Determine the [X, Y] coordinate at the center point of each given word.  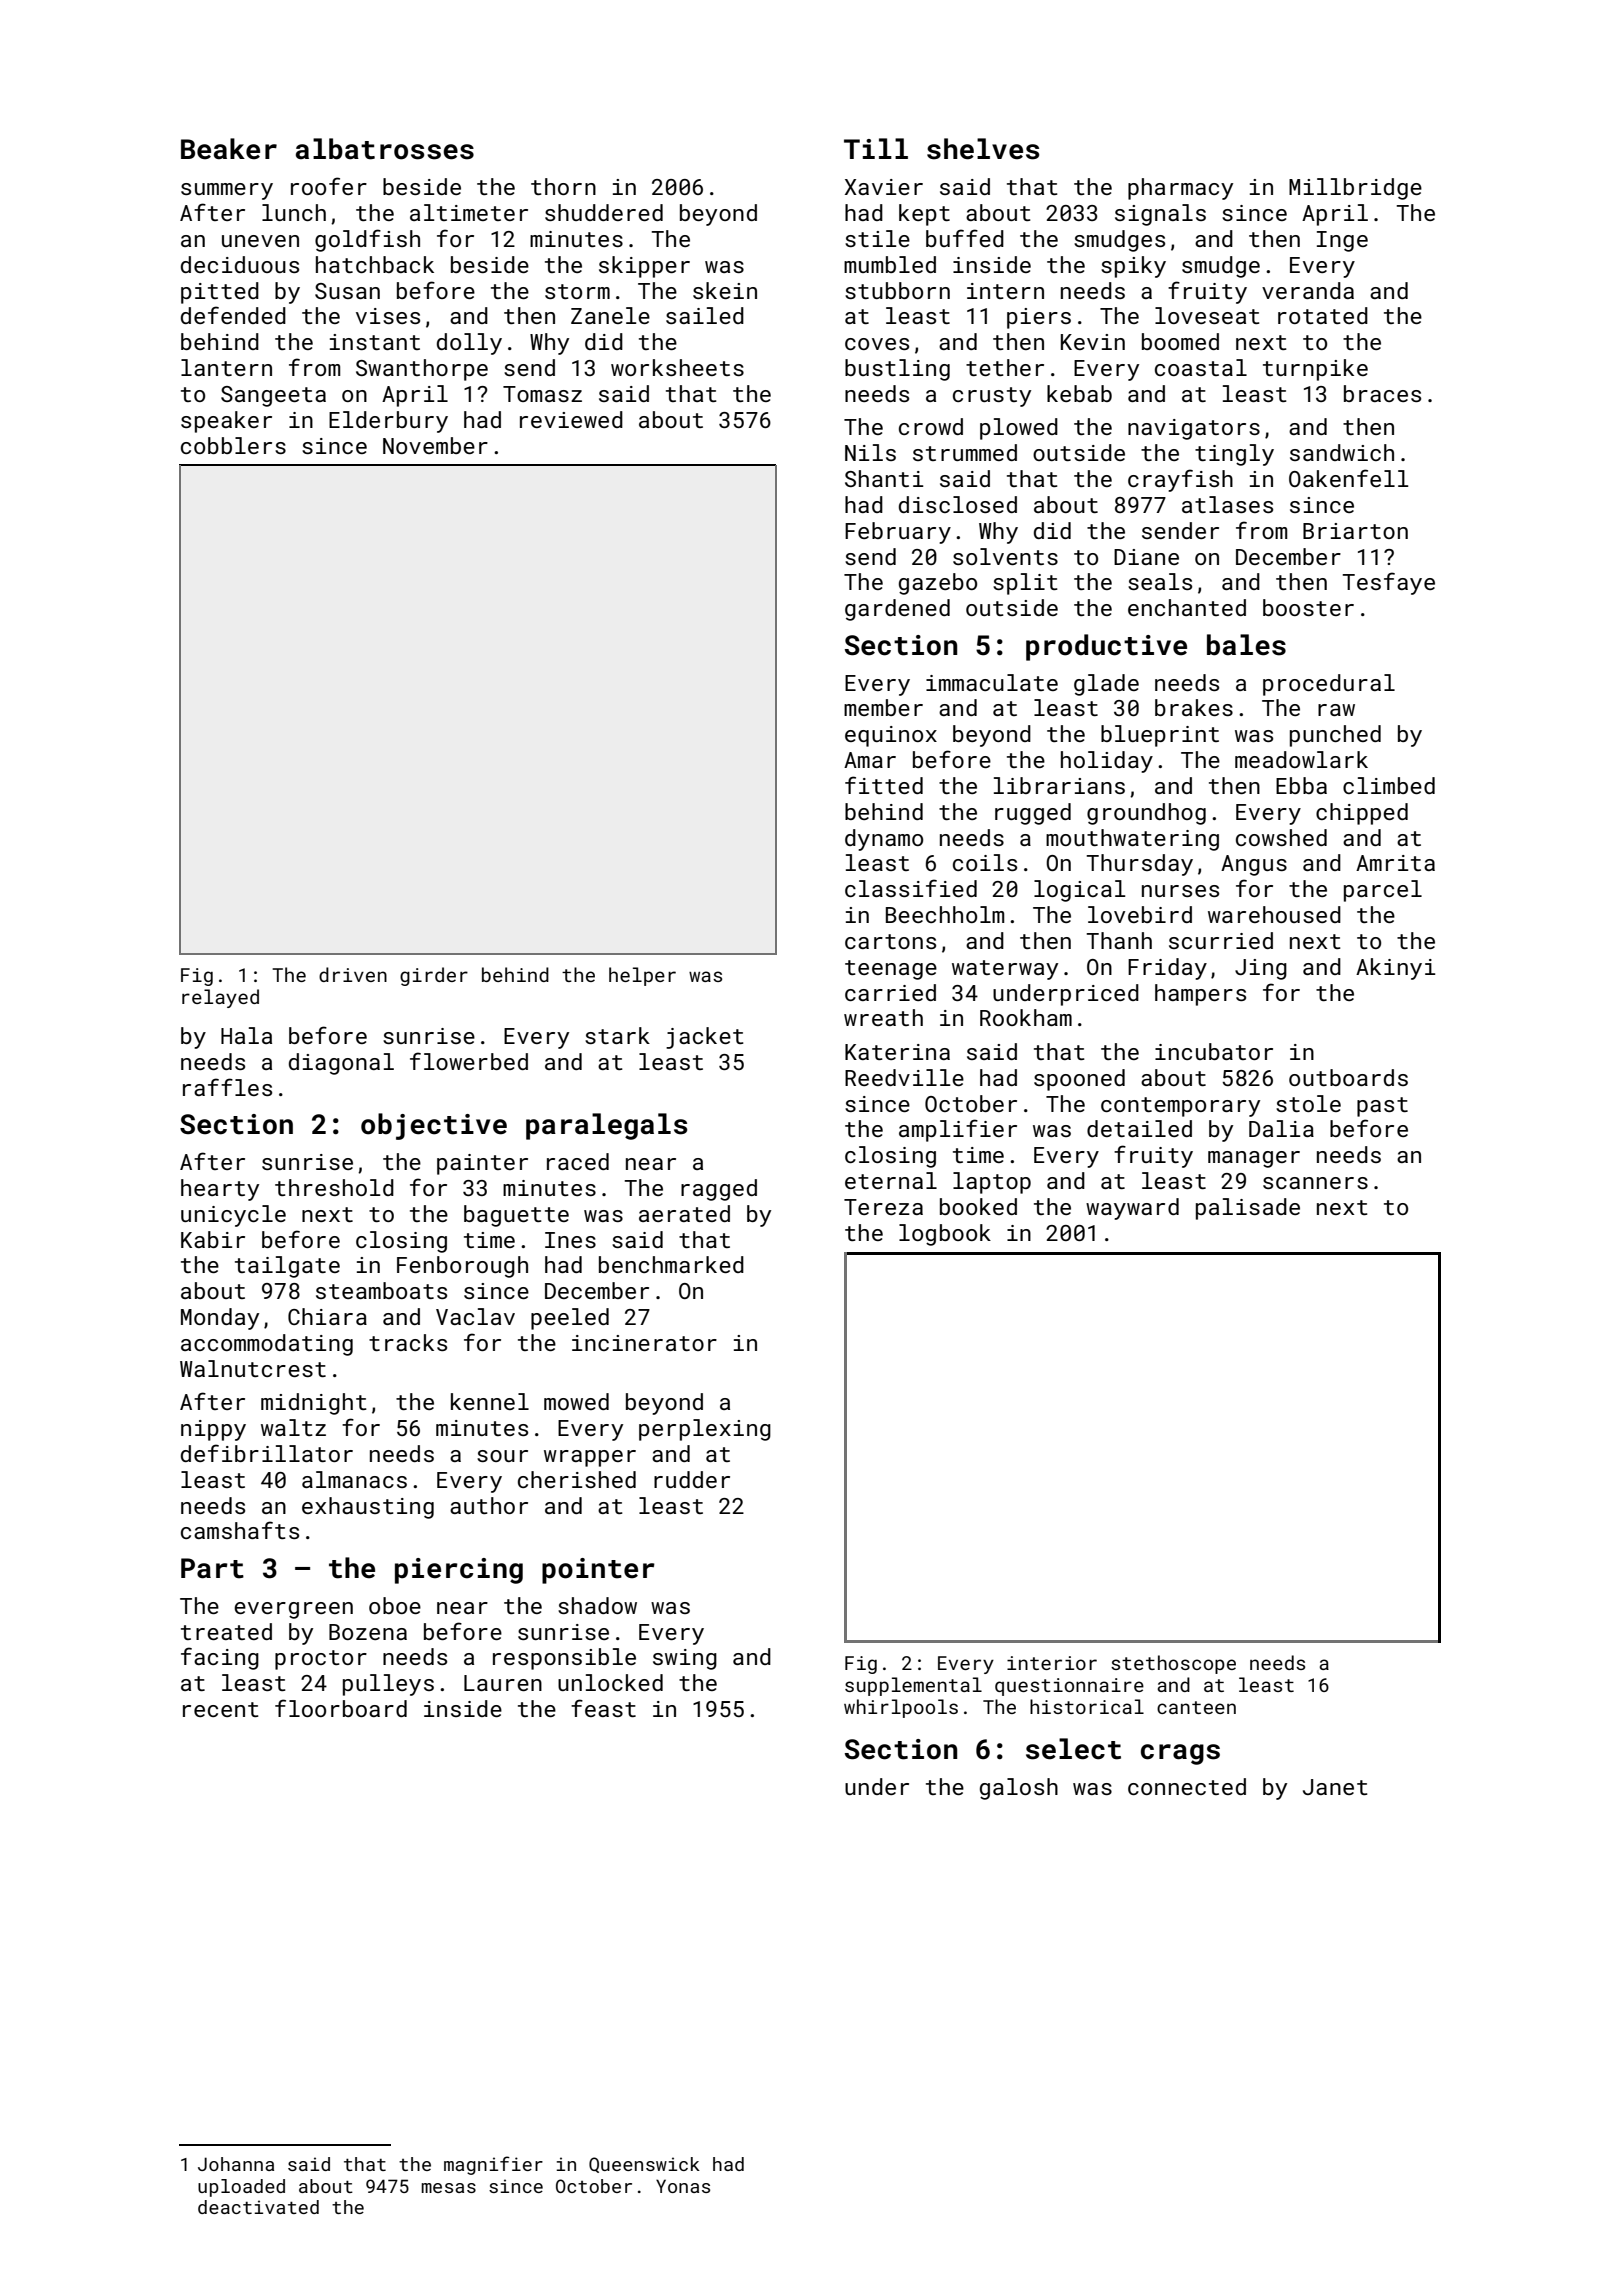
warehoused [1274, 914]
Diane [1146, 557]
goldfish [367, 240]
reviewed [571, 419]
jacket [705, 1038]
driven [353, 974]
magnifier [493, 2165]
